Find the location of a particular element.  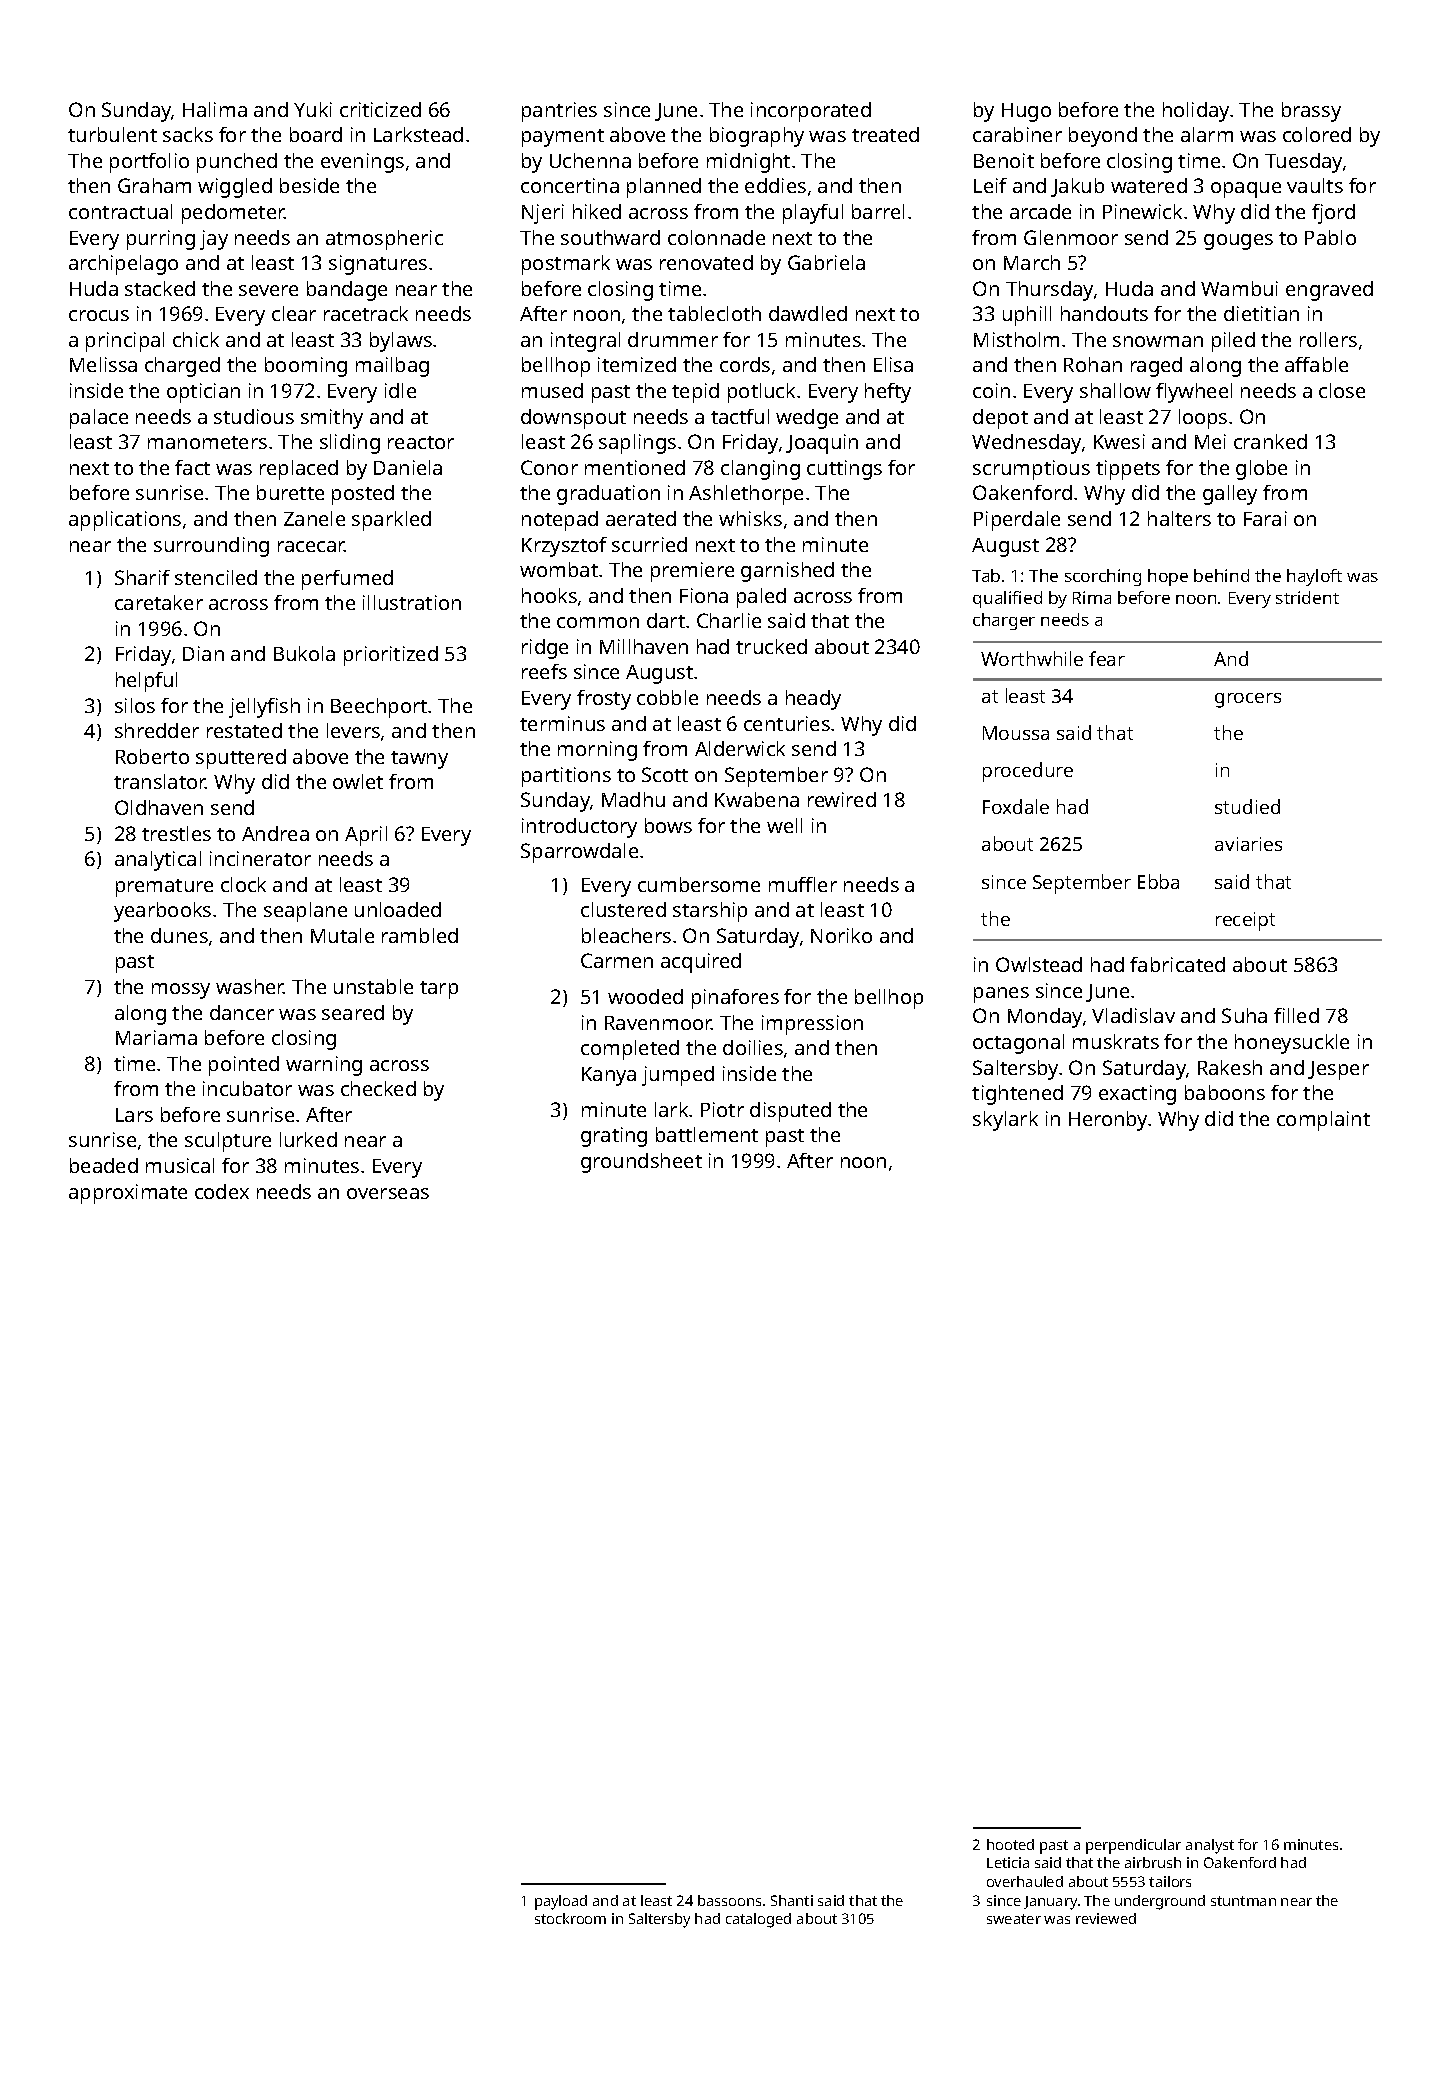

playful is located at coordinates (813, 214).
